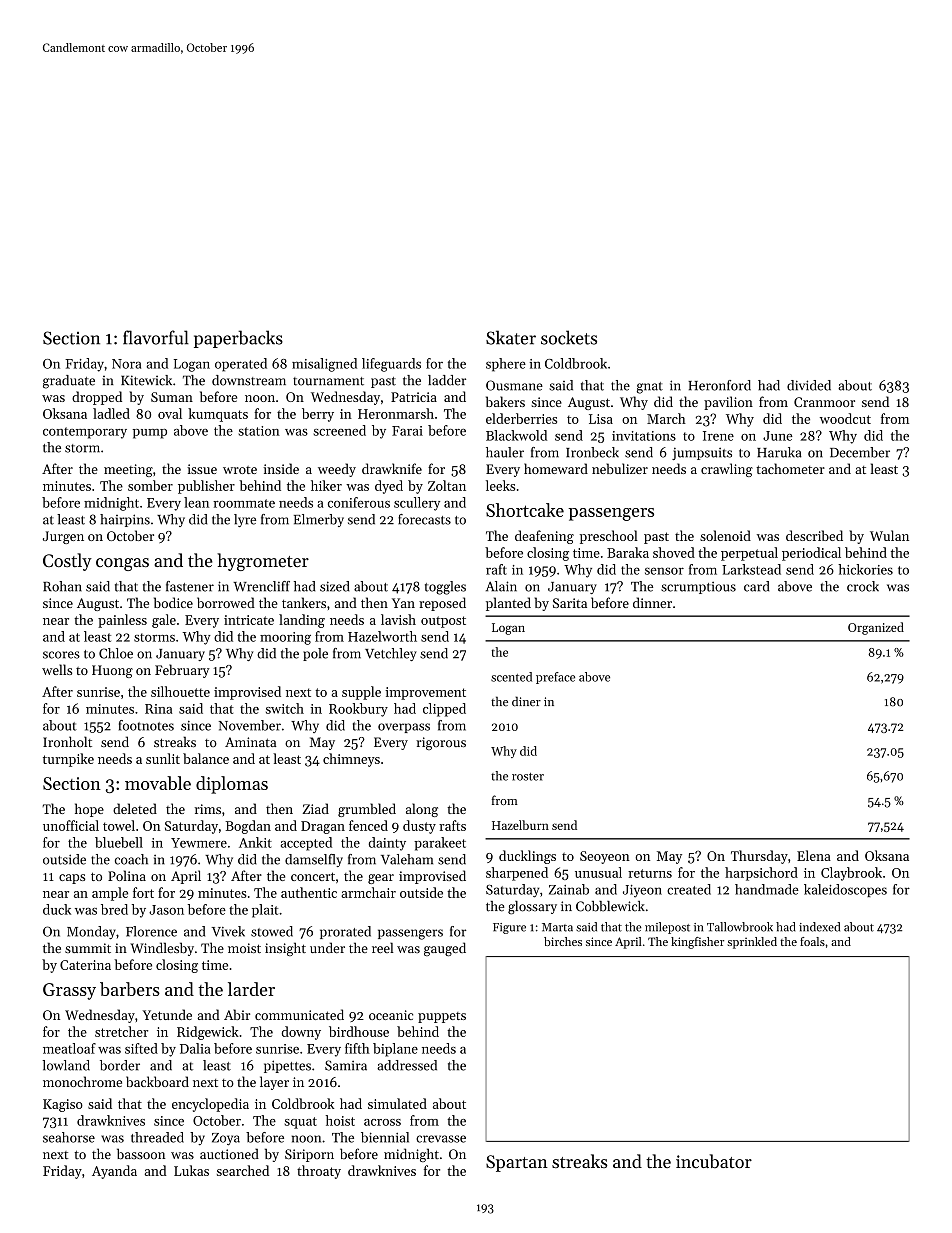 Image resolution: width=952 pixels, height=1233 pixels. I want to click on forecasts, so click(424, 519).
